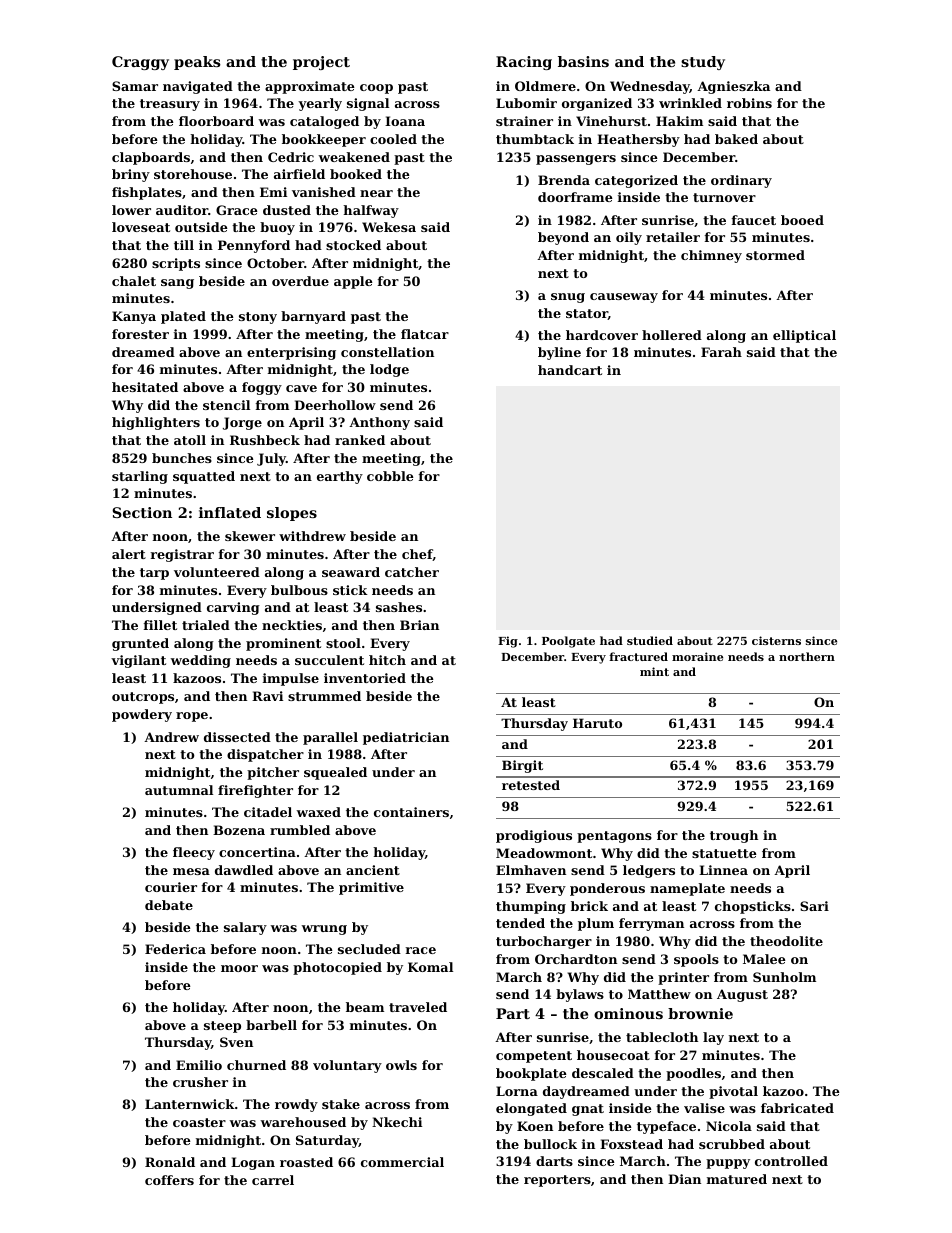 The height and width of the screenshot is (1233, 952). Describe the element at coordinates (142, 512) in the screenshot. I see `Section` at that location.
